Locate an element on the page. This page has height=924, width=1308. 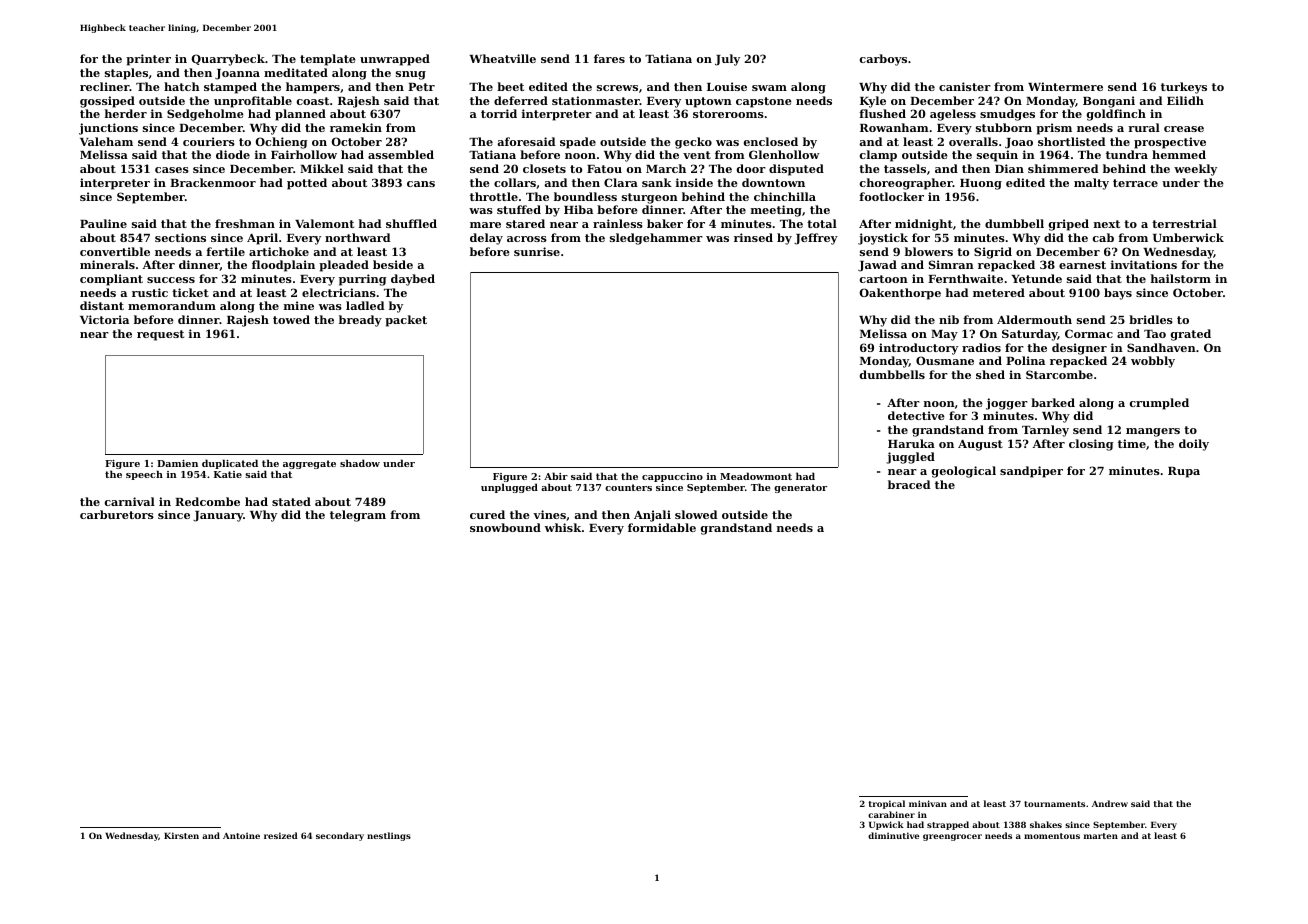
nestlings is located at coordinates (389, 836).
